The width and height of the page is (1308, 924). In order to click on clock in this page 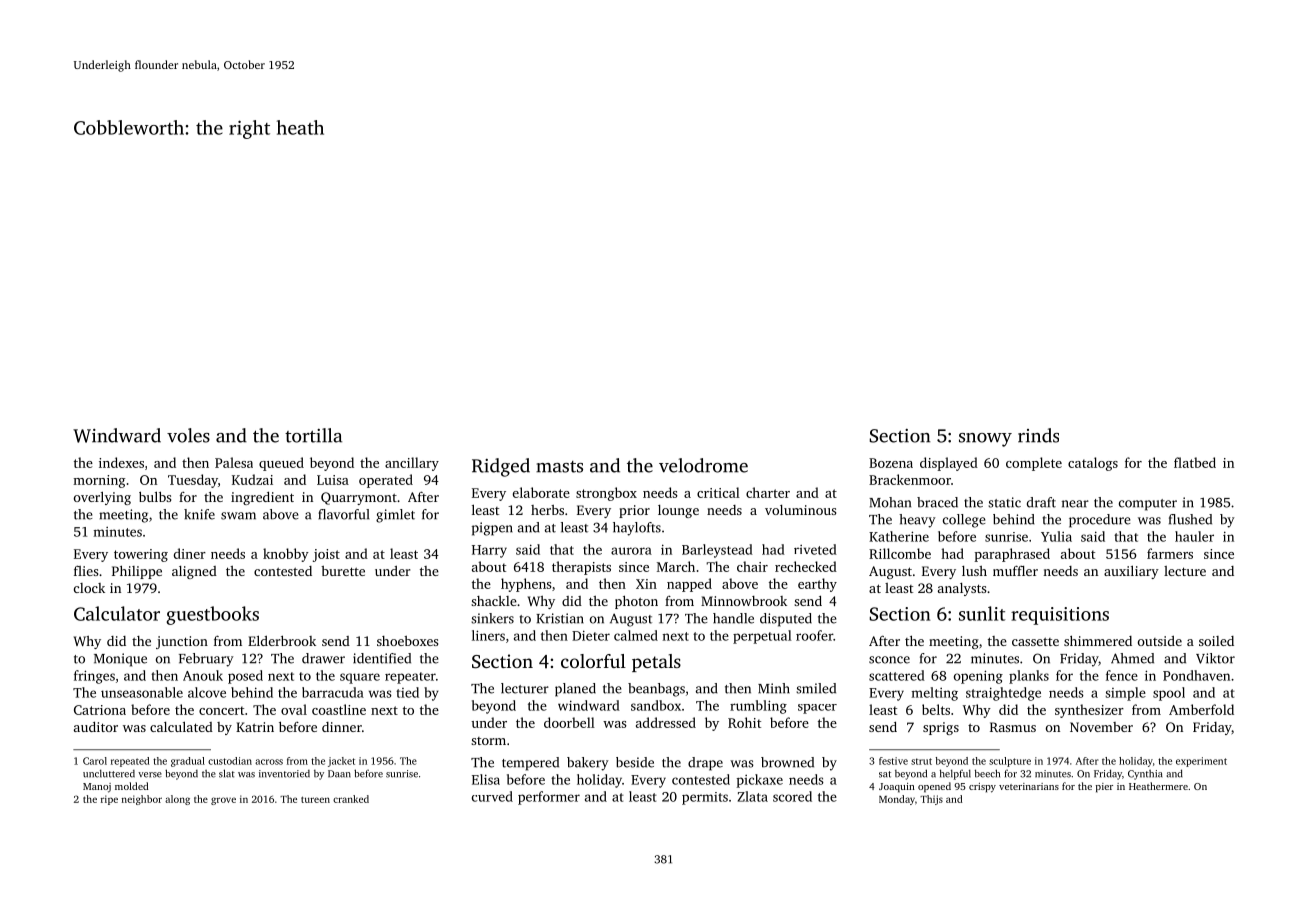, I will do `click(89, 588)`.
